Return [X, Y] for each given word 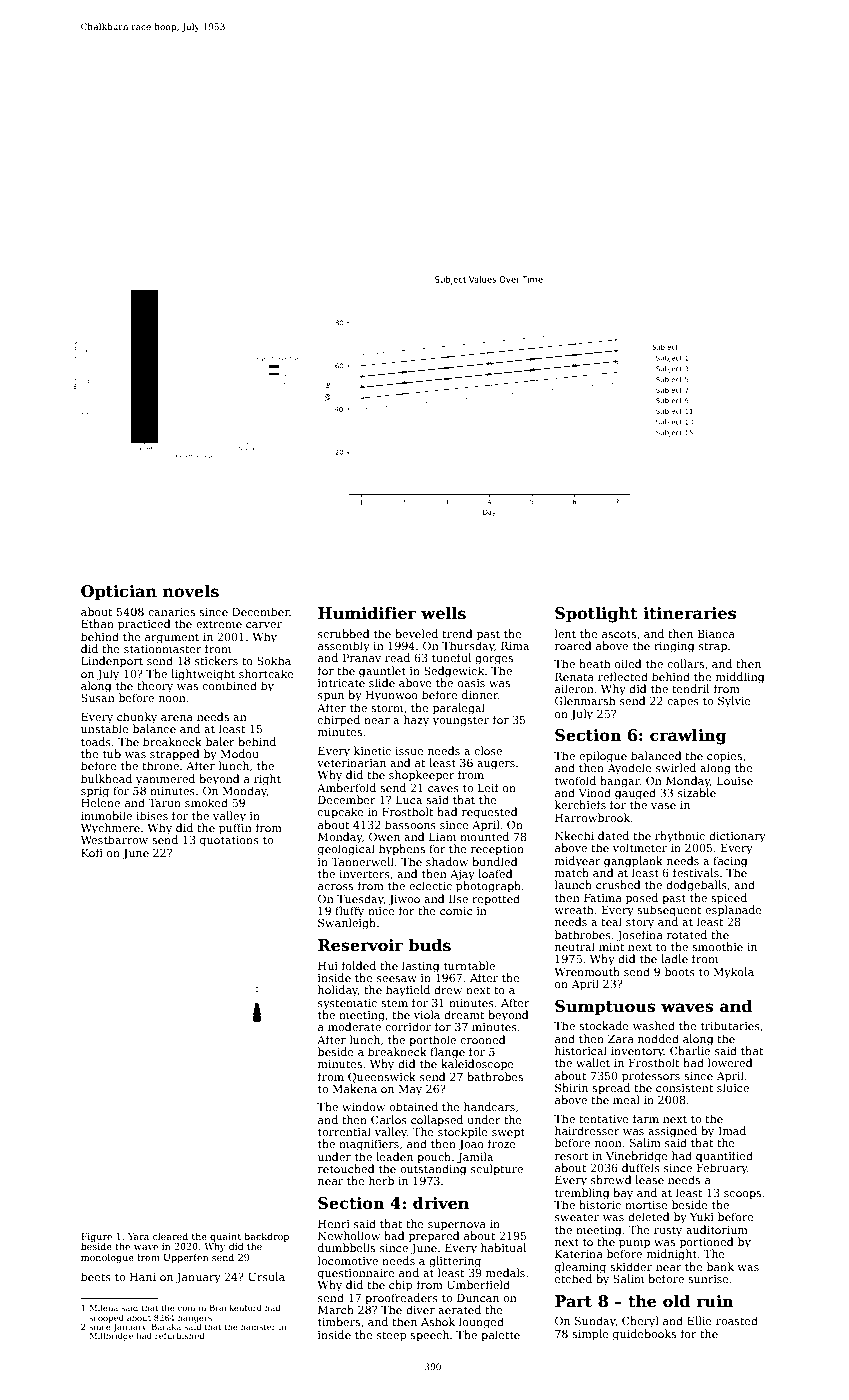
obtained [413, 1106]
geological [346, 850]
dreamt [464, 1014]
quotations [229, 841]
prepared [434, 1237]
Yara [138, 1236]
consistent [684, 1088]
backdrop [266, 1237]
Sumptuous [605, 1008]
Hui [328, 966]
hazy [416, 721]
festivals [696, 872]
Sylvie [734, 702]
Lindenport [112, 662]
